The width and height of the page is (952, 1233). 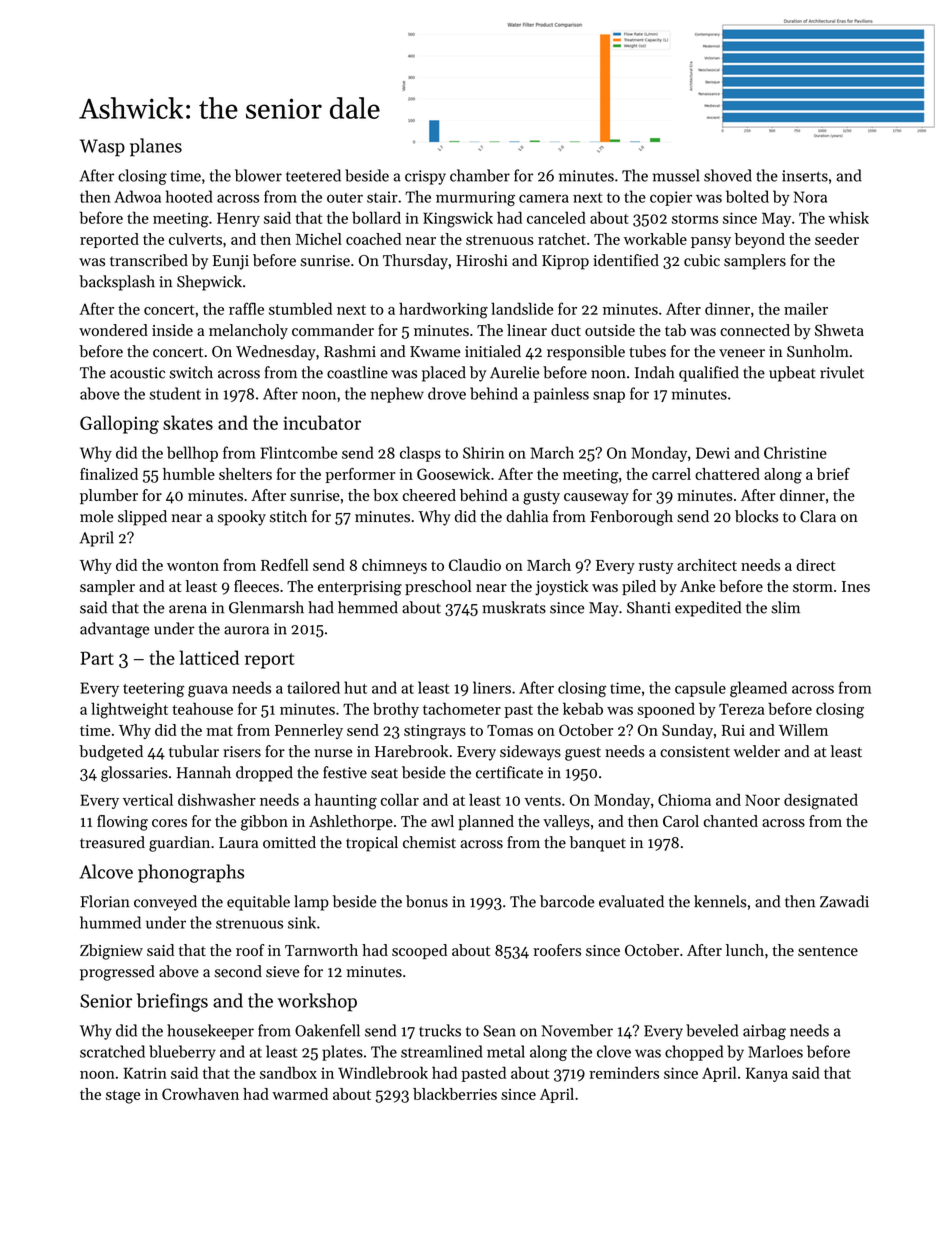 I want to click on coached, so click(x=373, y=239).
